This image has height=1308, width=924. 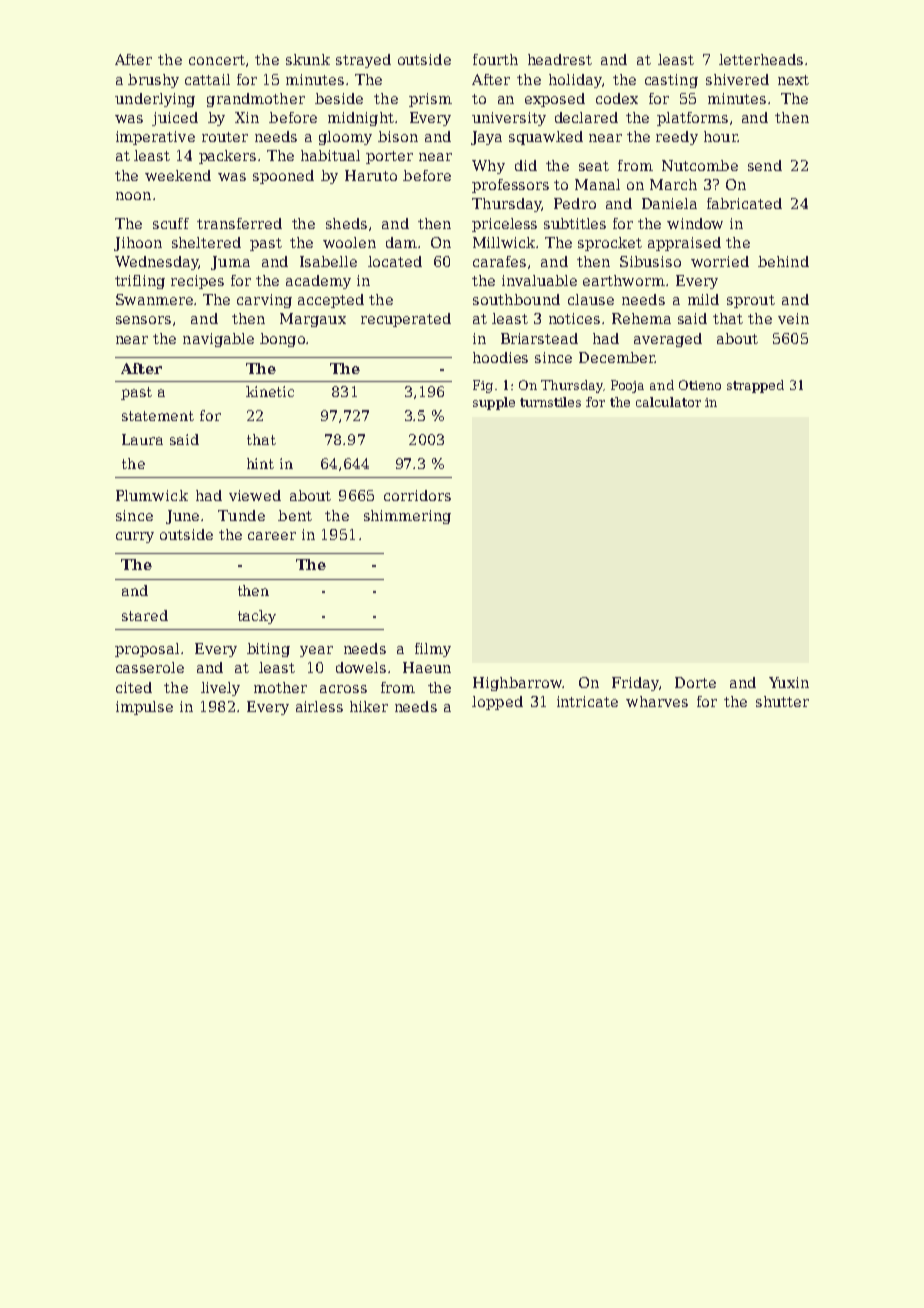 I want to click on supple, so click(x=494, y=403).
